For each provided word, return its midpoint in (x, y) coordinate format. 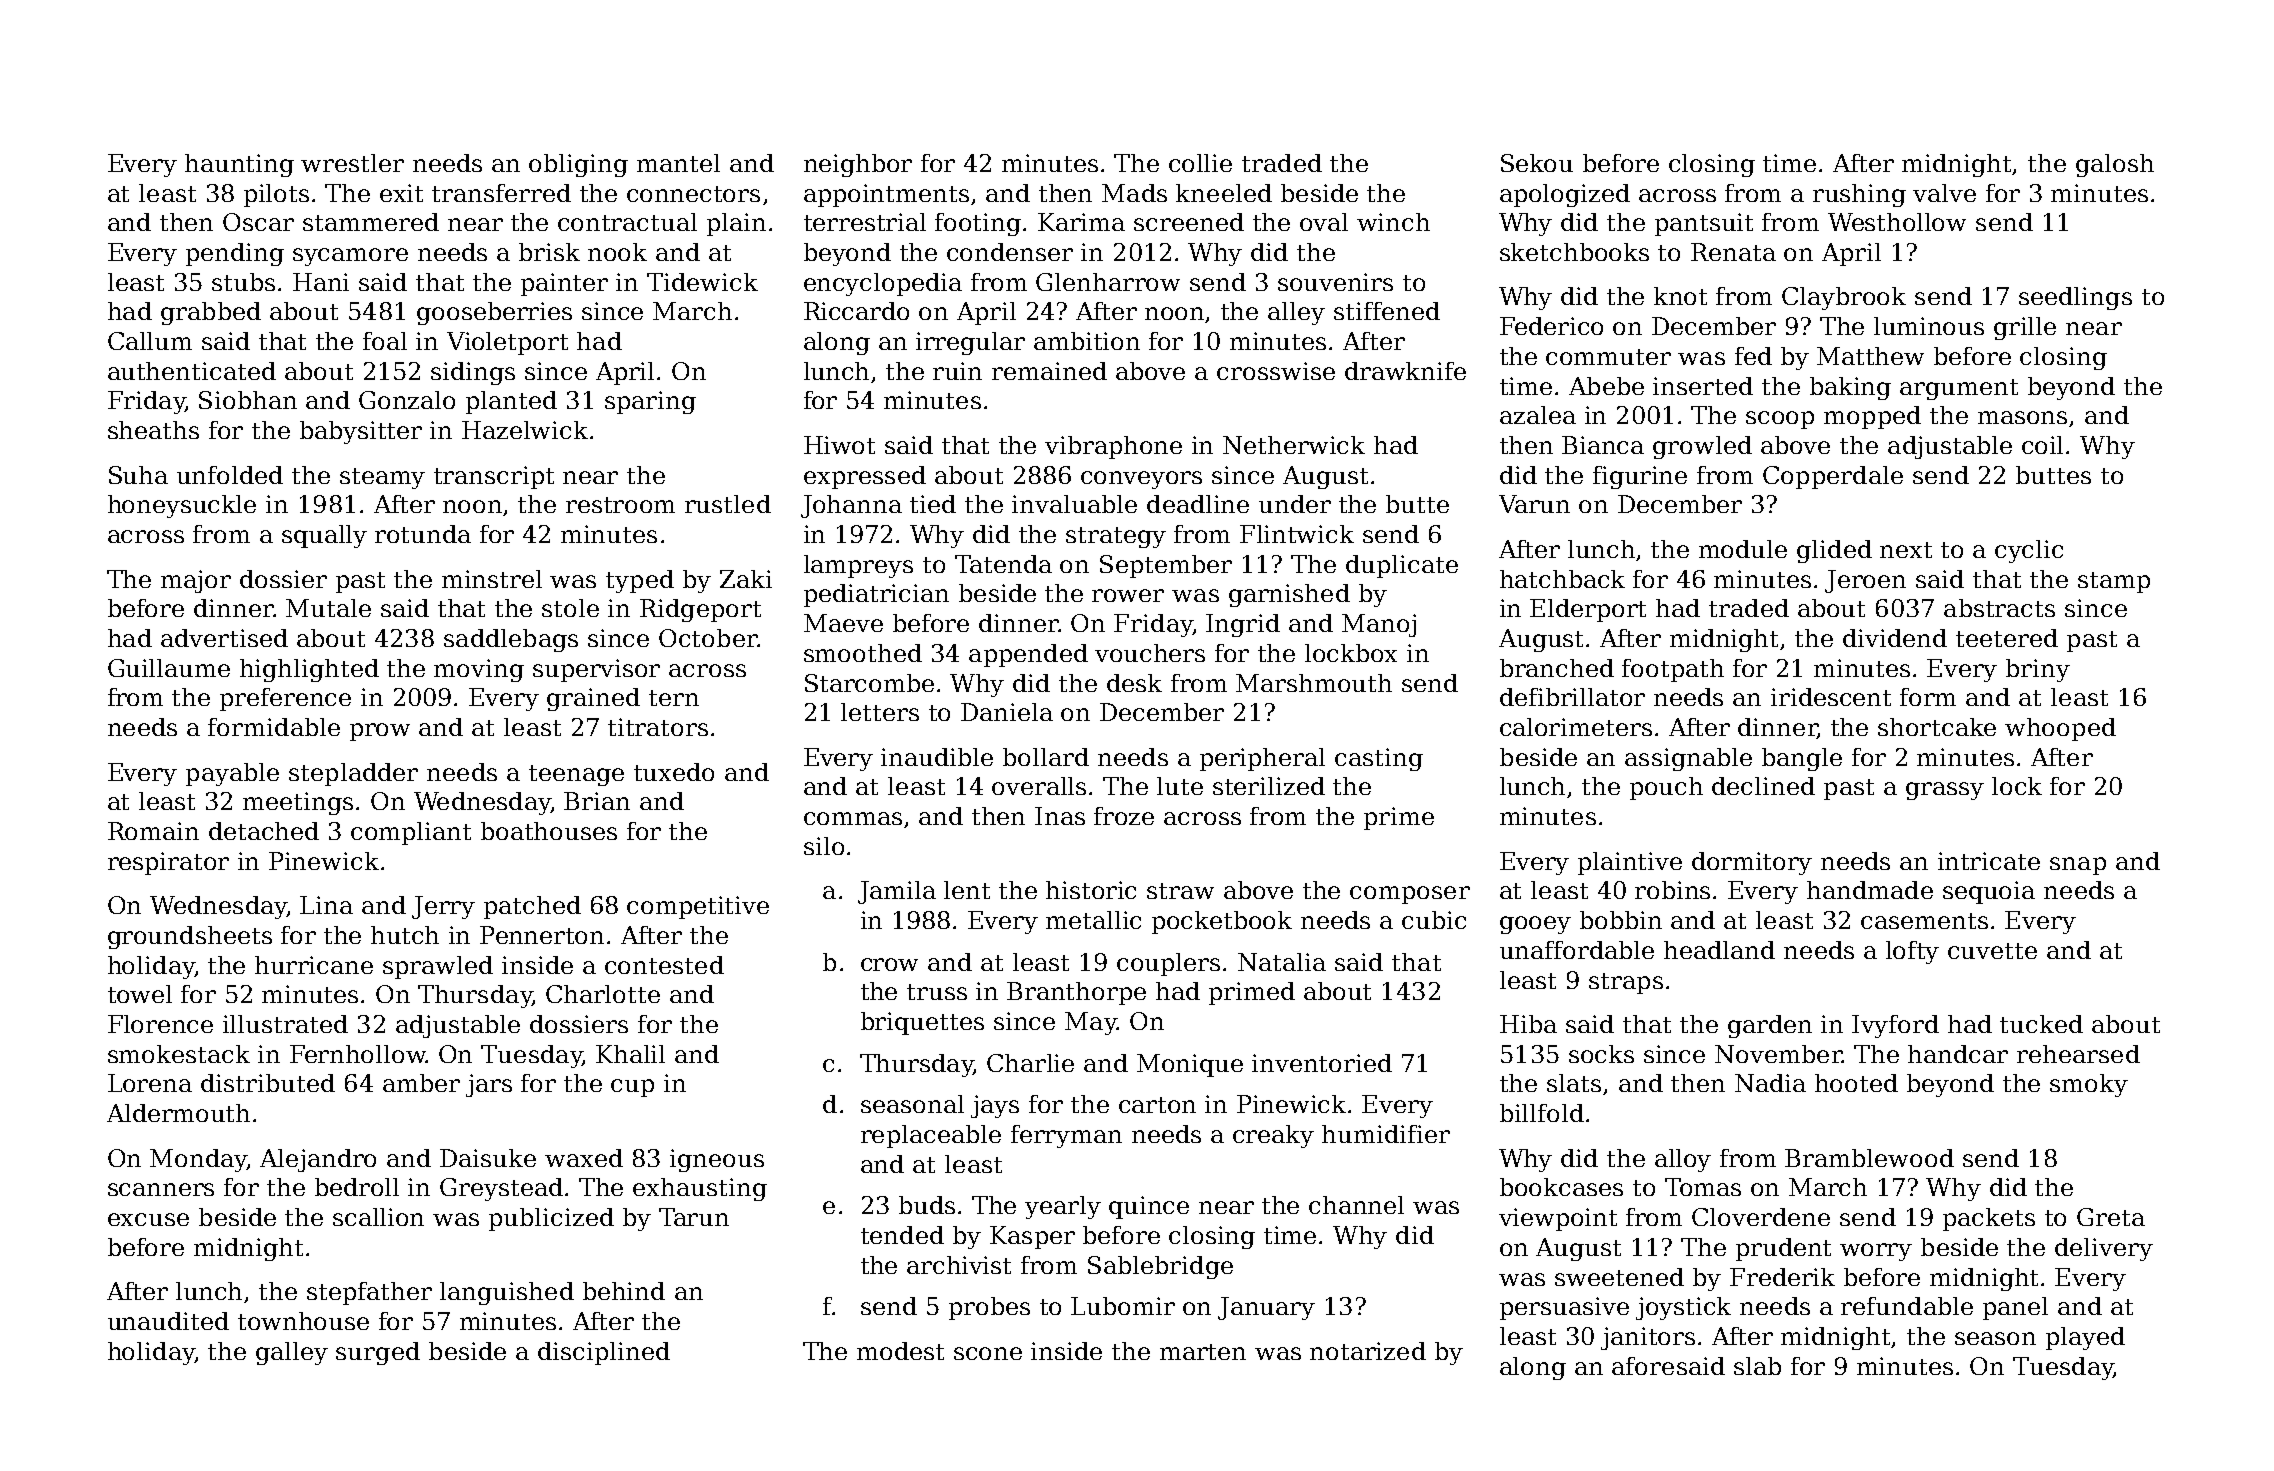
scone (988, 1353)
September (1166, 566)
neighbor (858, 165)
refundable (1907, 1306)
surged (378, 1353)
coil (2042, 445)
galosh (2115, 165)
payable (232, 774)
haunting (239, 165)
